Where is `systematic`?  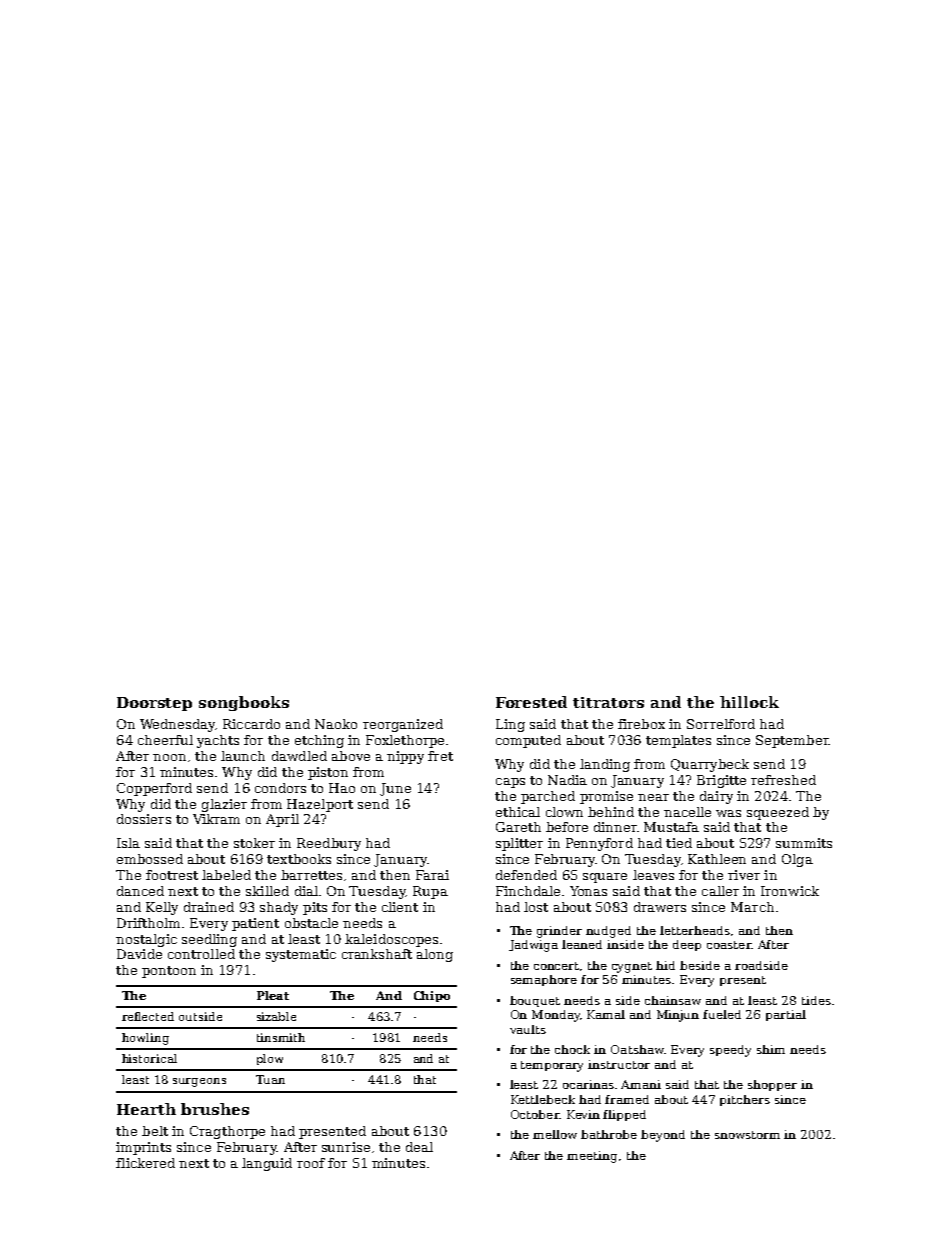
systematic is located at coordinates (301, 955).
